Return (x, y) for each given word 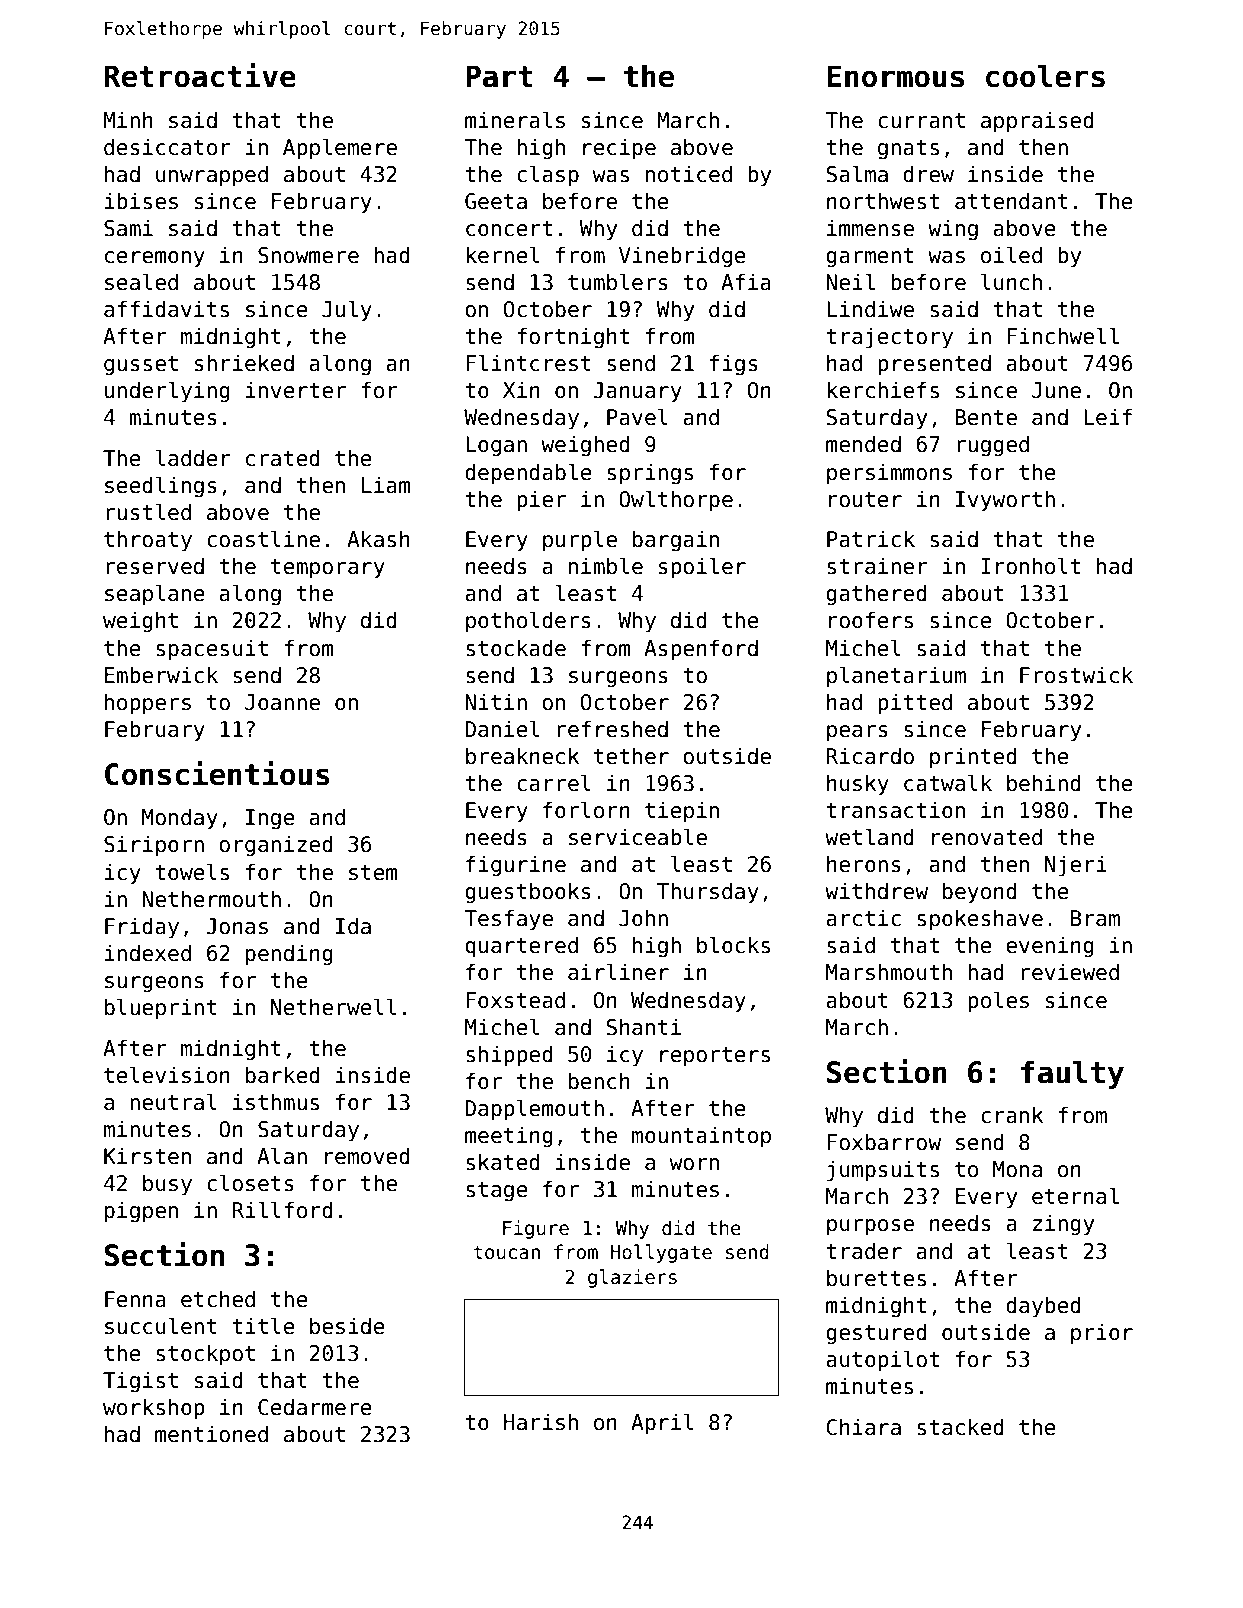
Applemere (340, 149)
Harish (541, 1422)
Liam (386, 485)
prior (1102, 1334)
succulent (161, 1326)
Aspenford (701, 650)
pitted (915, 704)
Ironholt (1030, 566)
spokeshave (980, 920)
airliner (618, 972)
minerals (515, 120)
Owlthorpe (676, 501)
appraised (1037, 122)
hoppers (148, 704)
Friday (142, 928)
